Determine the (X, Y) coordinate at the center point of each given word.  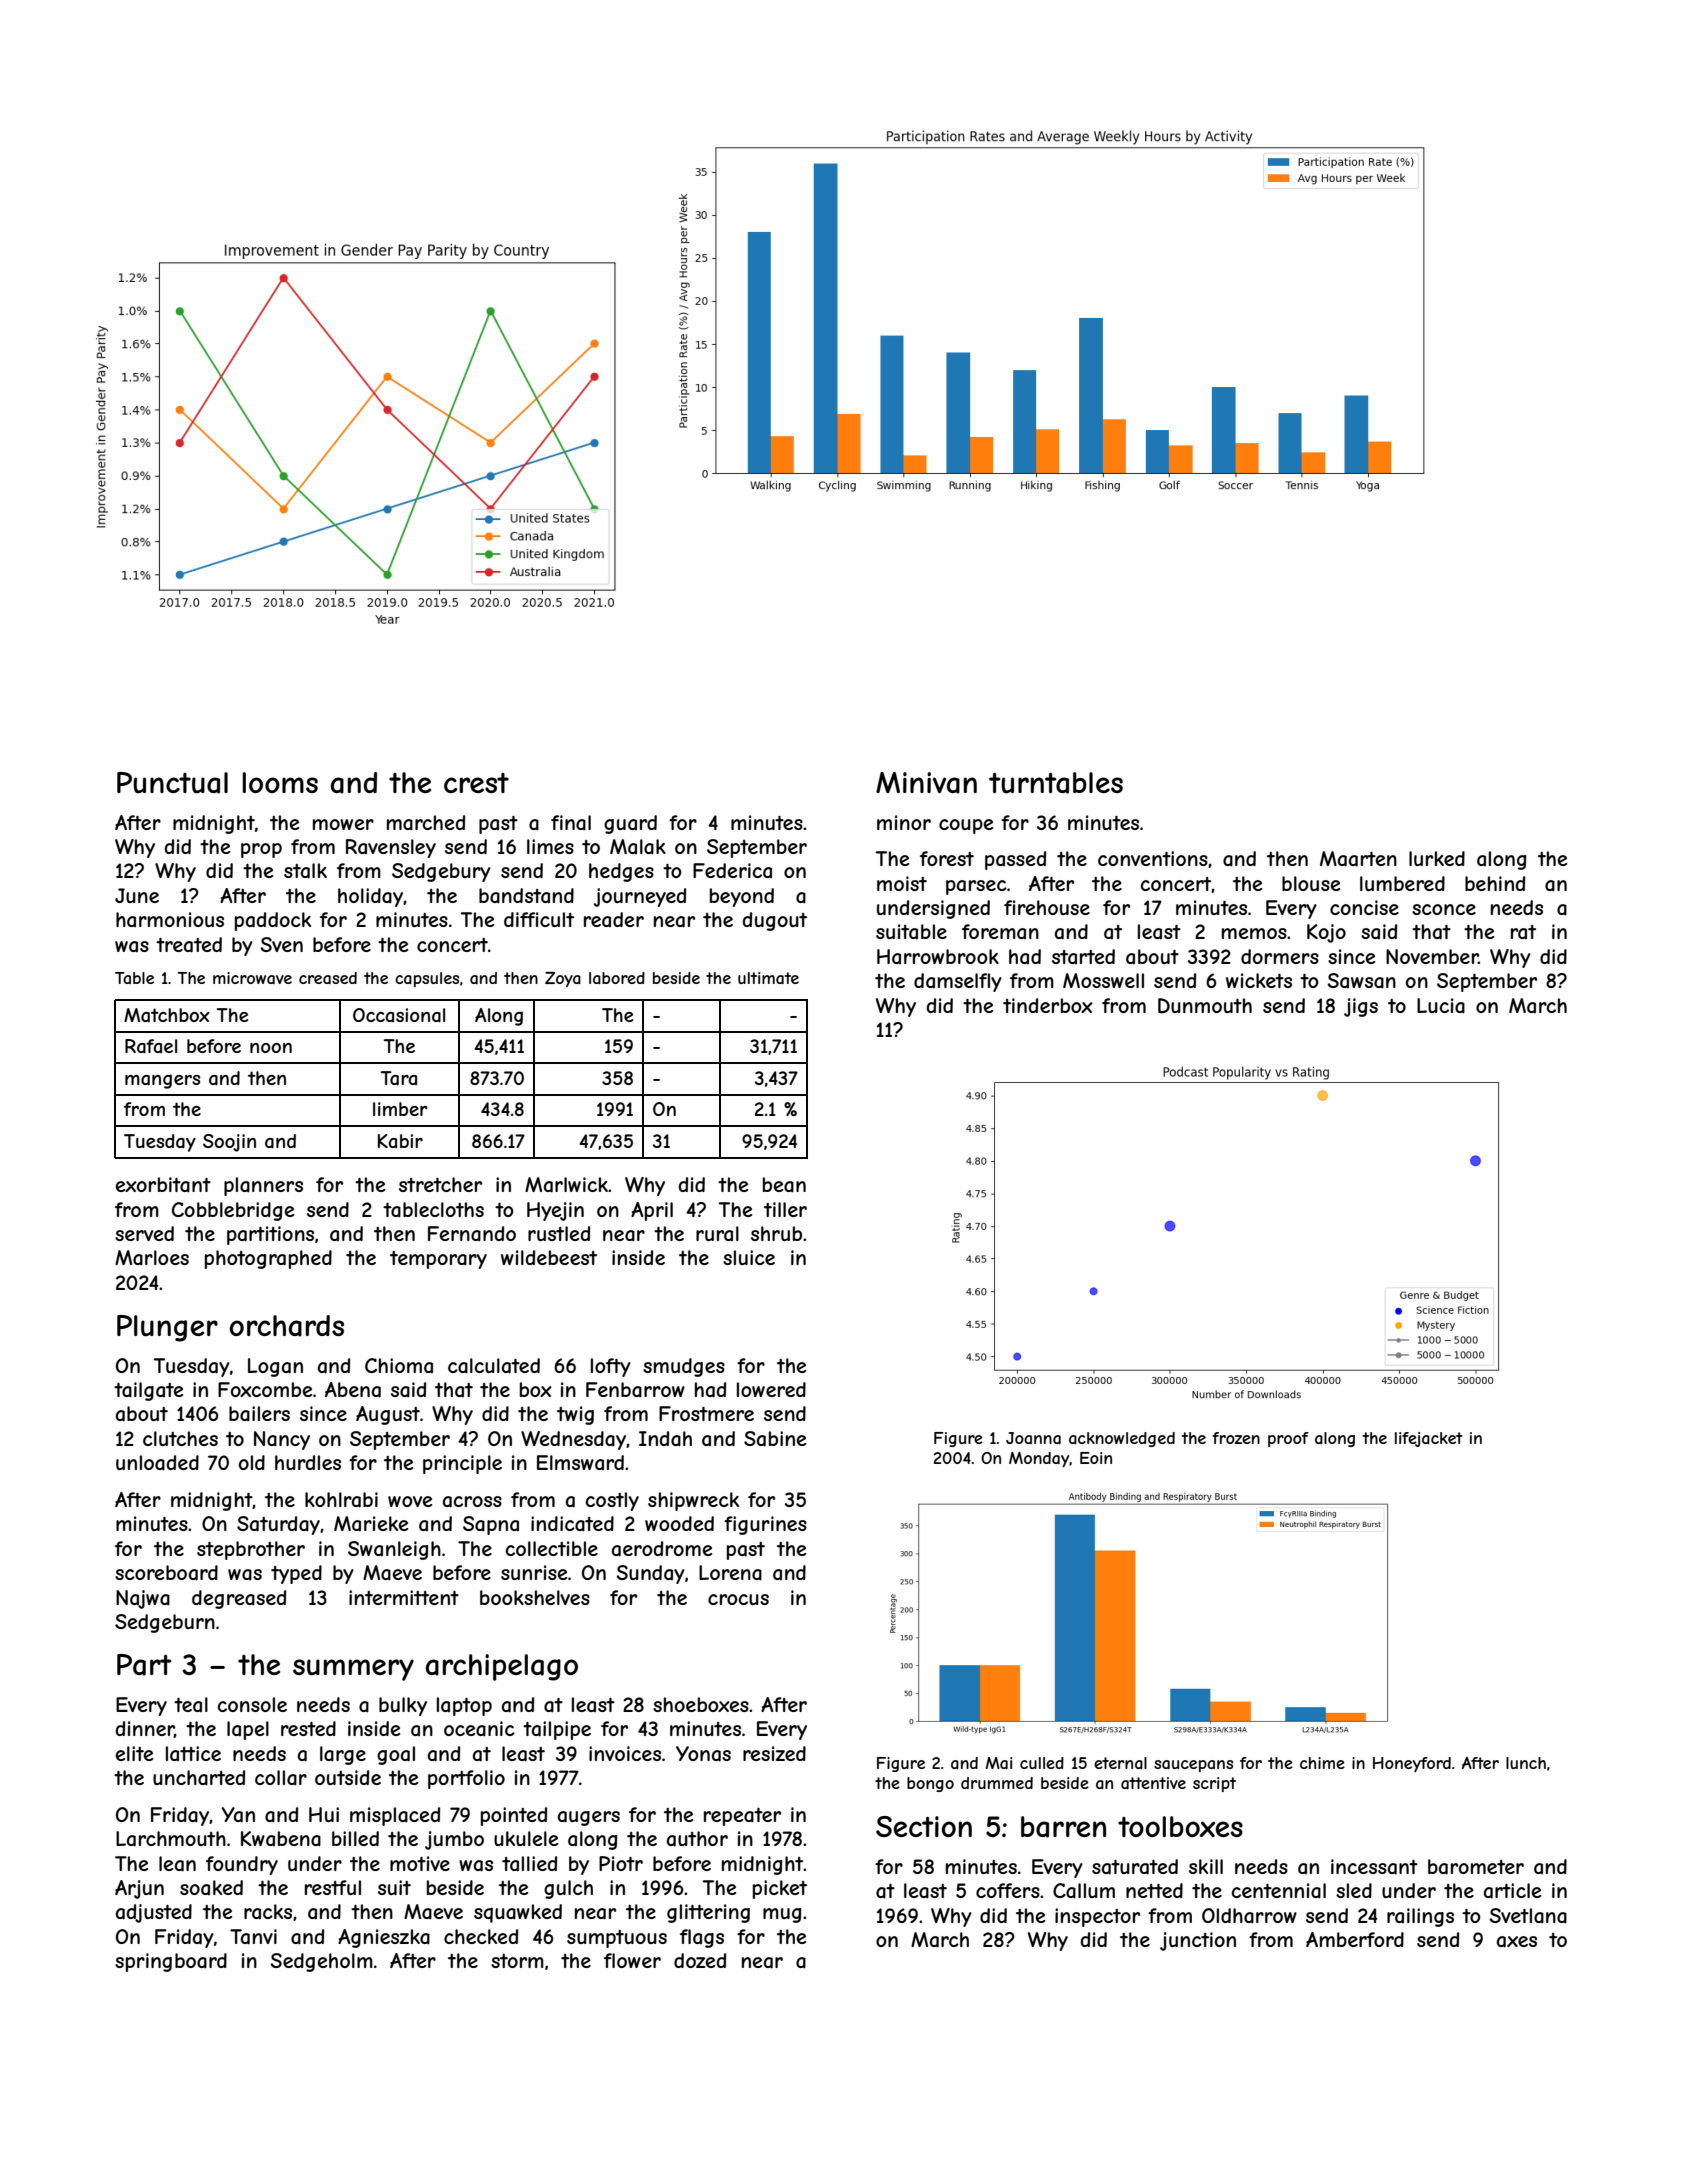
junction (1198, 1941)
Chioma (399, 1365)
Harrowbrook (938, 956)
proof (1288, 1439)
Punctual (172, 783)
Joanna (1033, 1438)
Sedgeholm (321, 1962)
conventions (1153, 858)
